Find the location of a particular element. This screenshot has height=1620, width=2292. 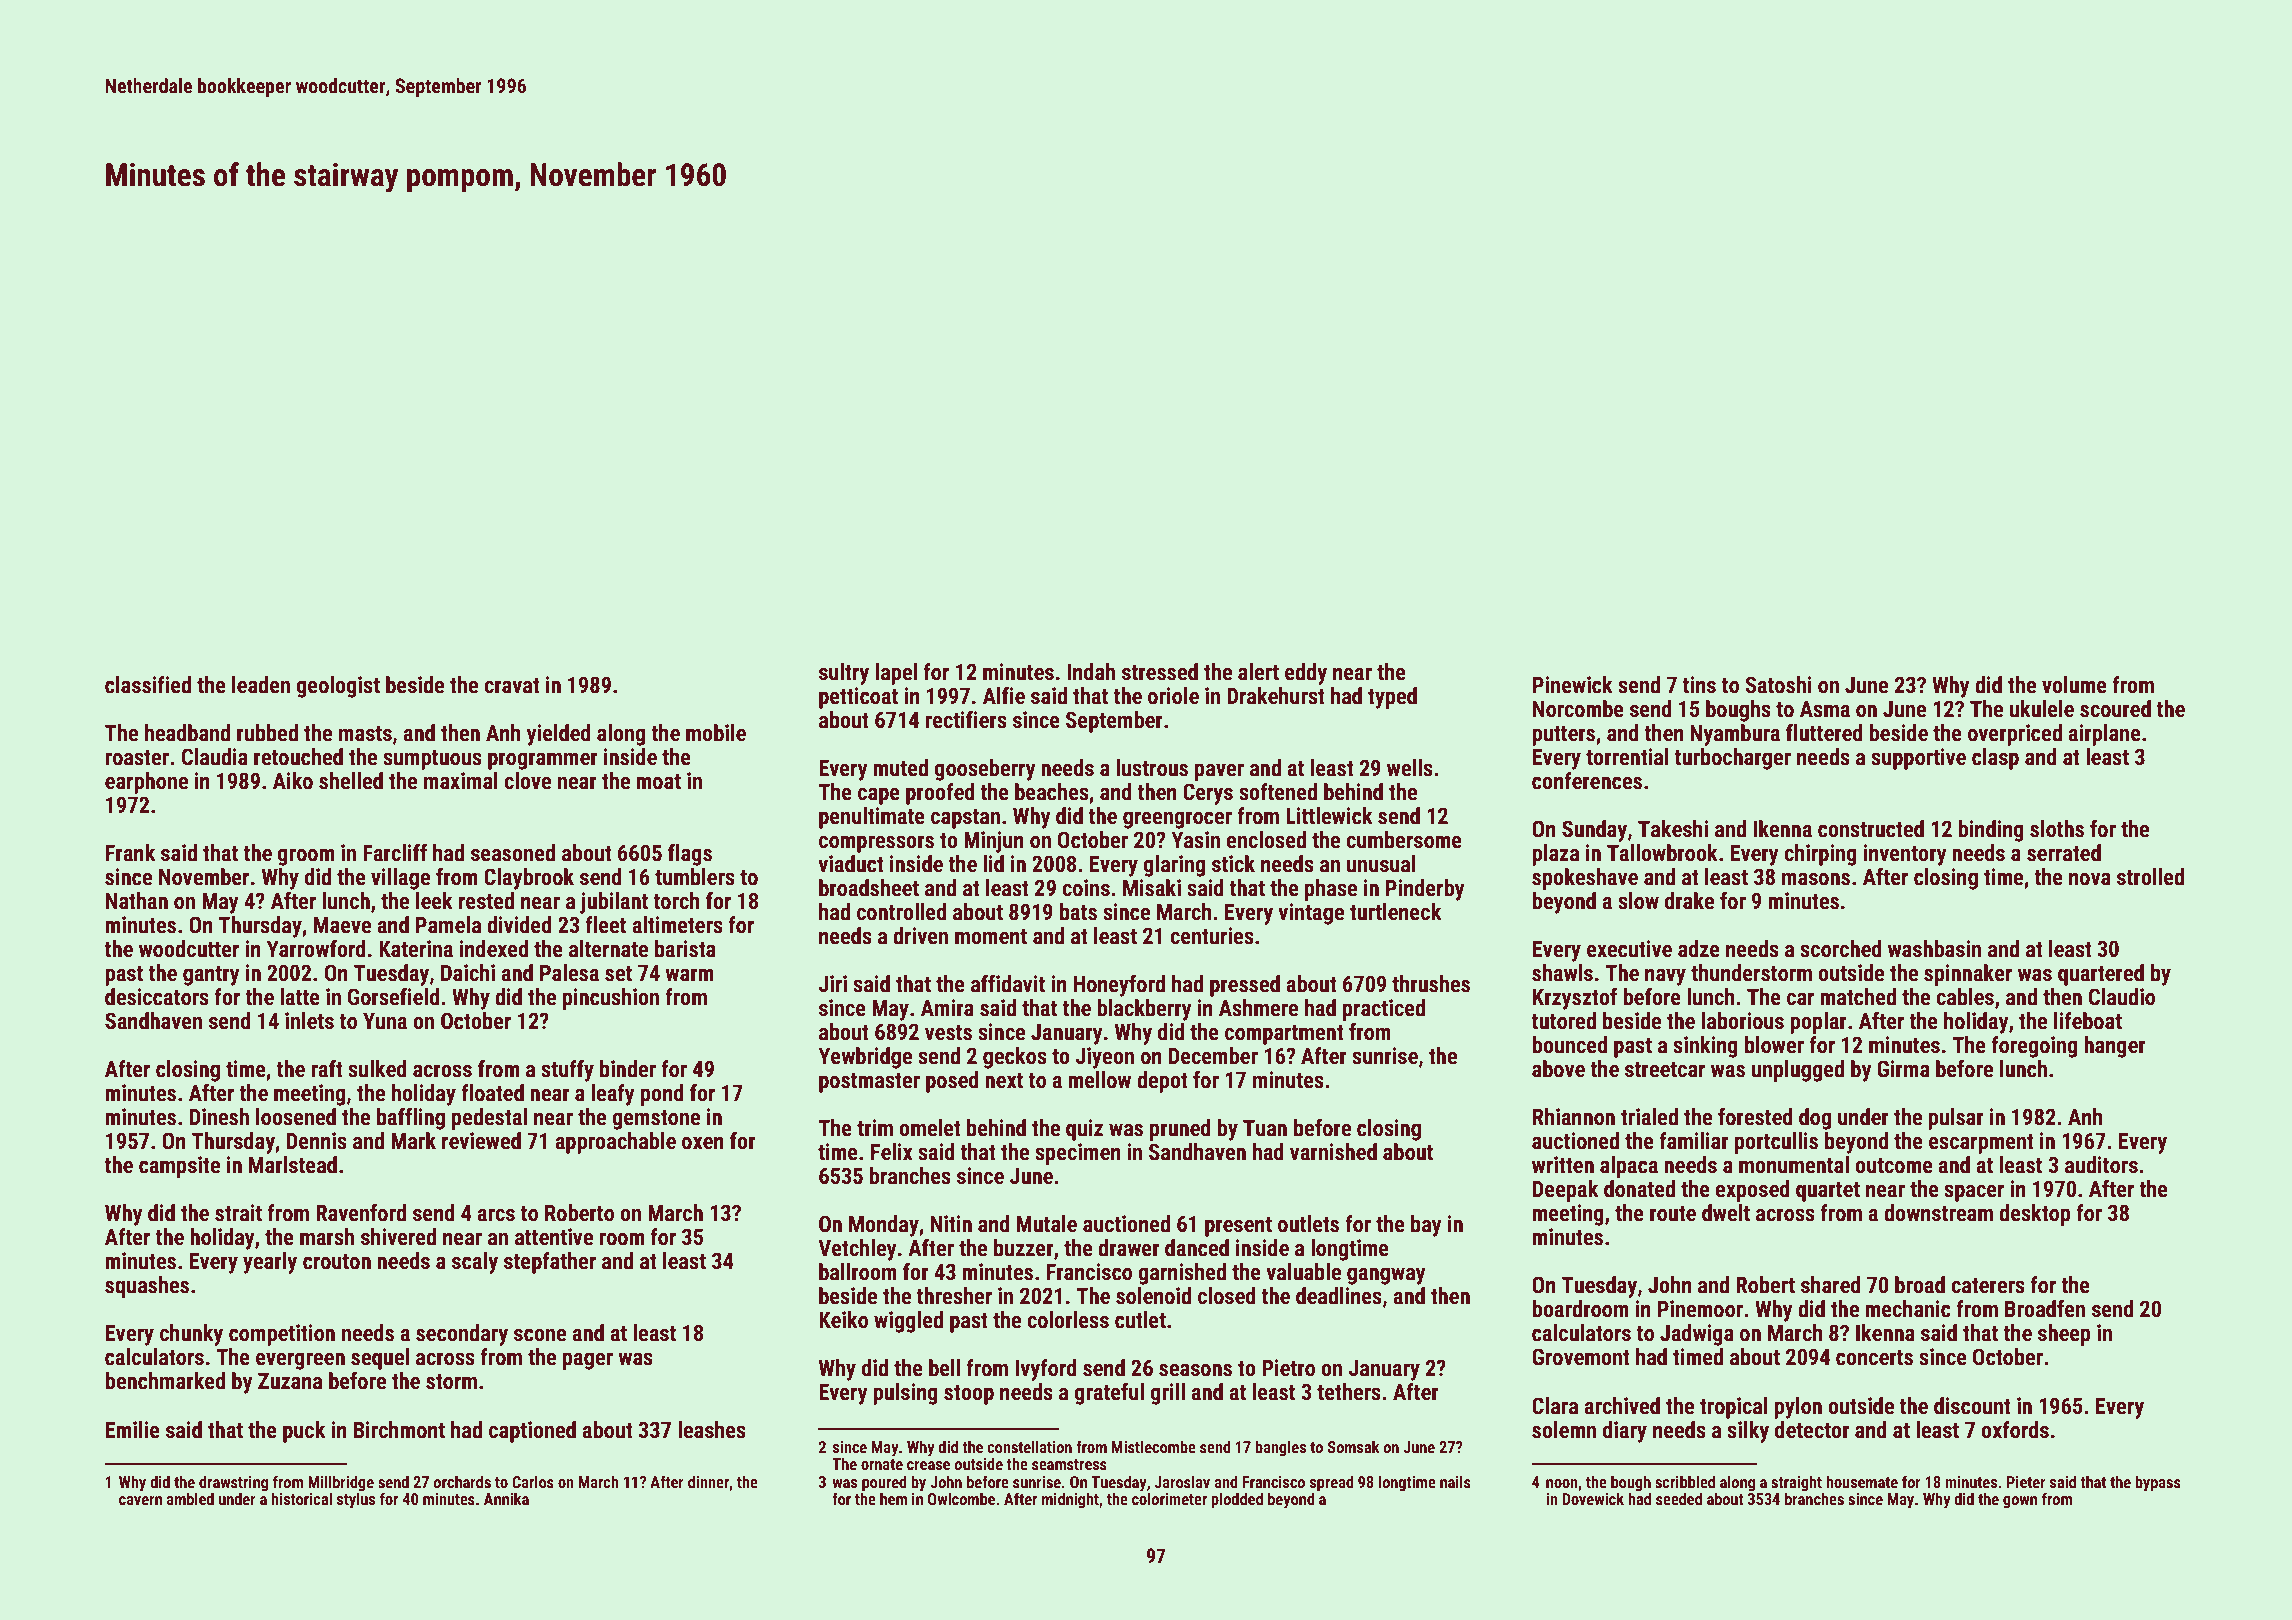

adze is located at coordinates (1699, 949).
